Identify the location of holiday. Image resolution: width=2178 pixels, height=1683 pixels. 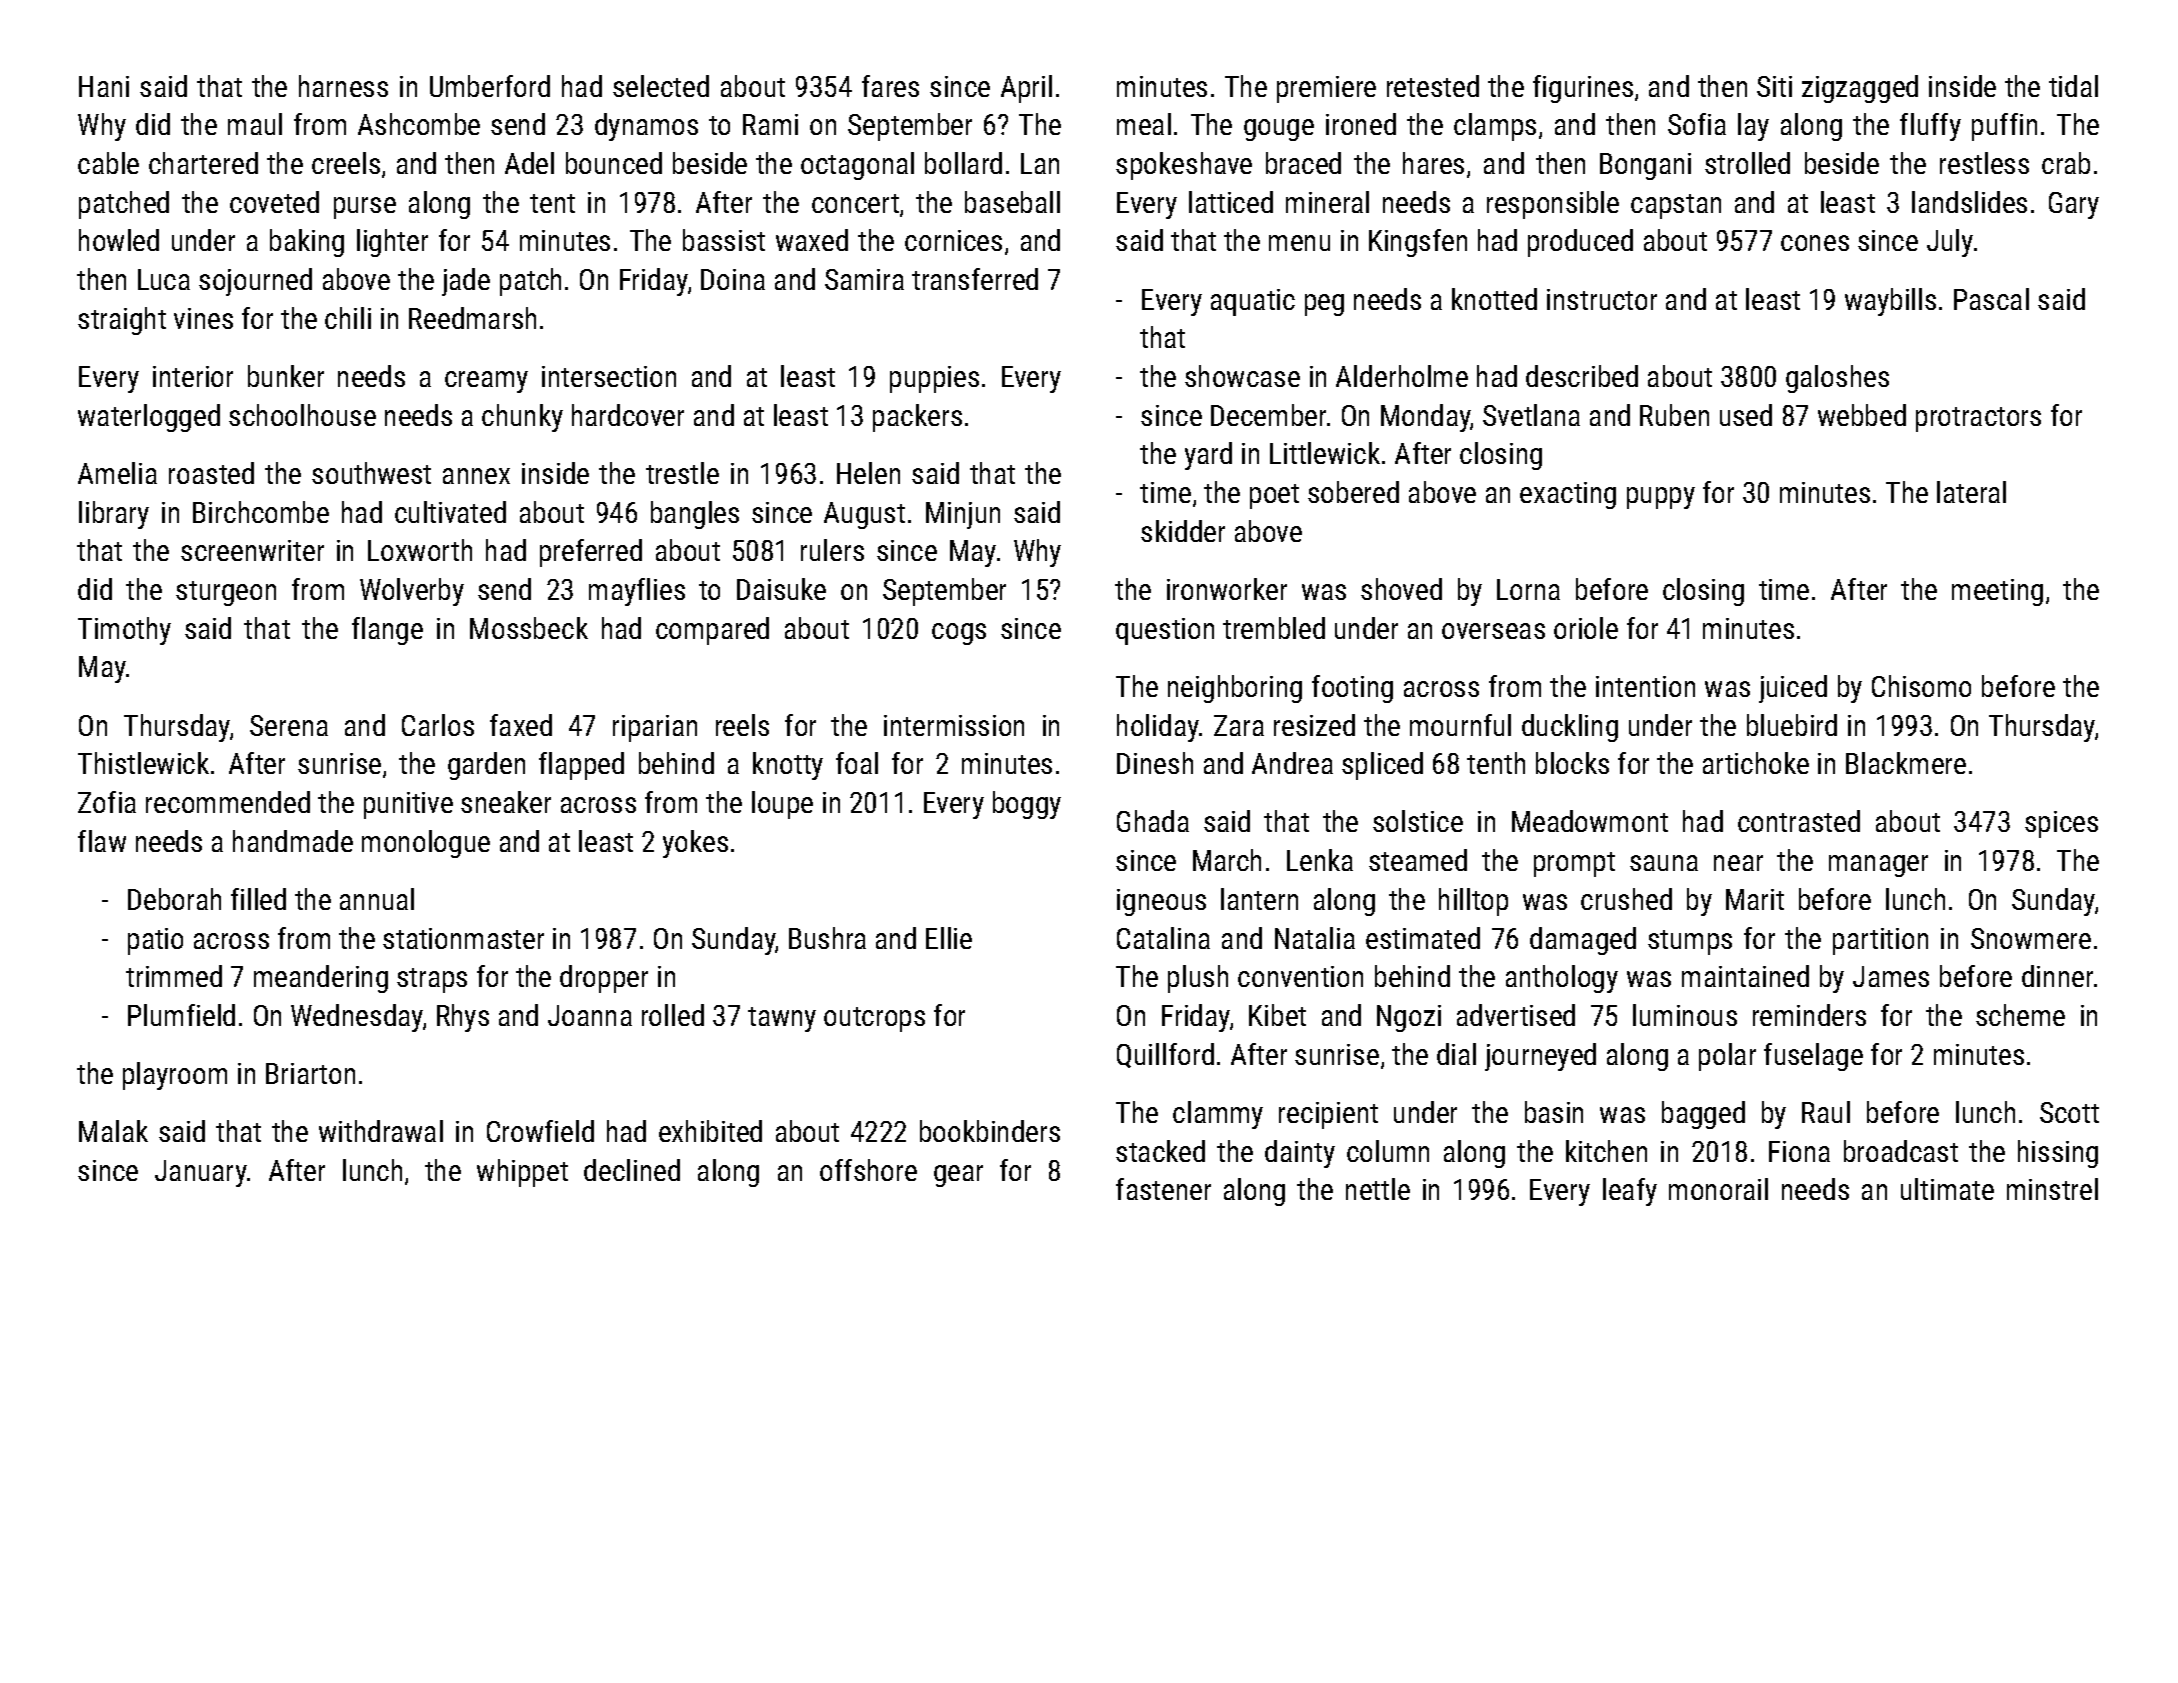
(1158, 728).
